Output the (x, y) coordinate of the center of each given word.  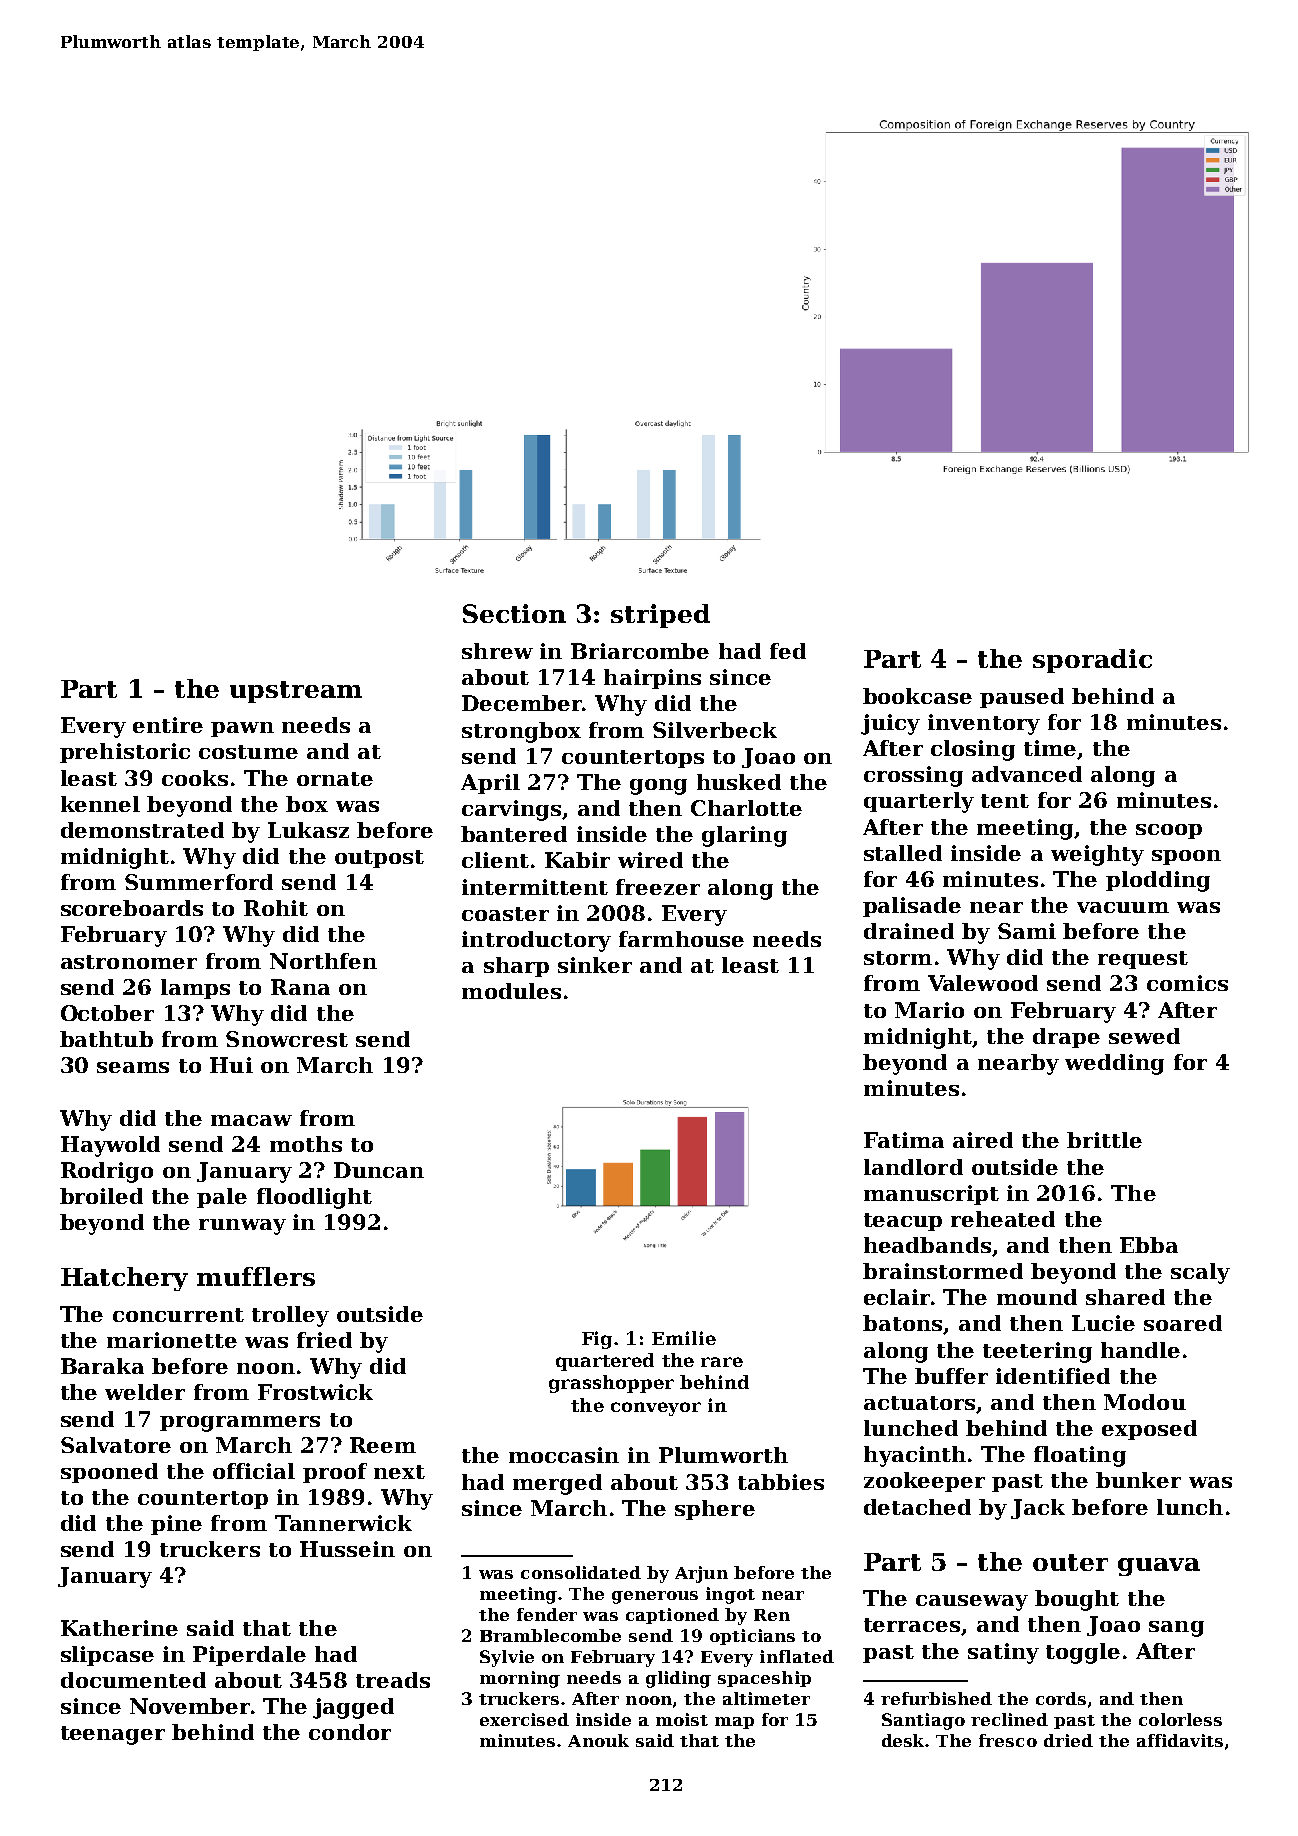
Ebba (1149, 1245)
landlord (913, 1167)
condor (350, 1732)
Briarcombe (640, 651)
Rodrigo (107, 1172)
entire (168, 725)
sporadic (1092, 661)
